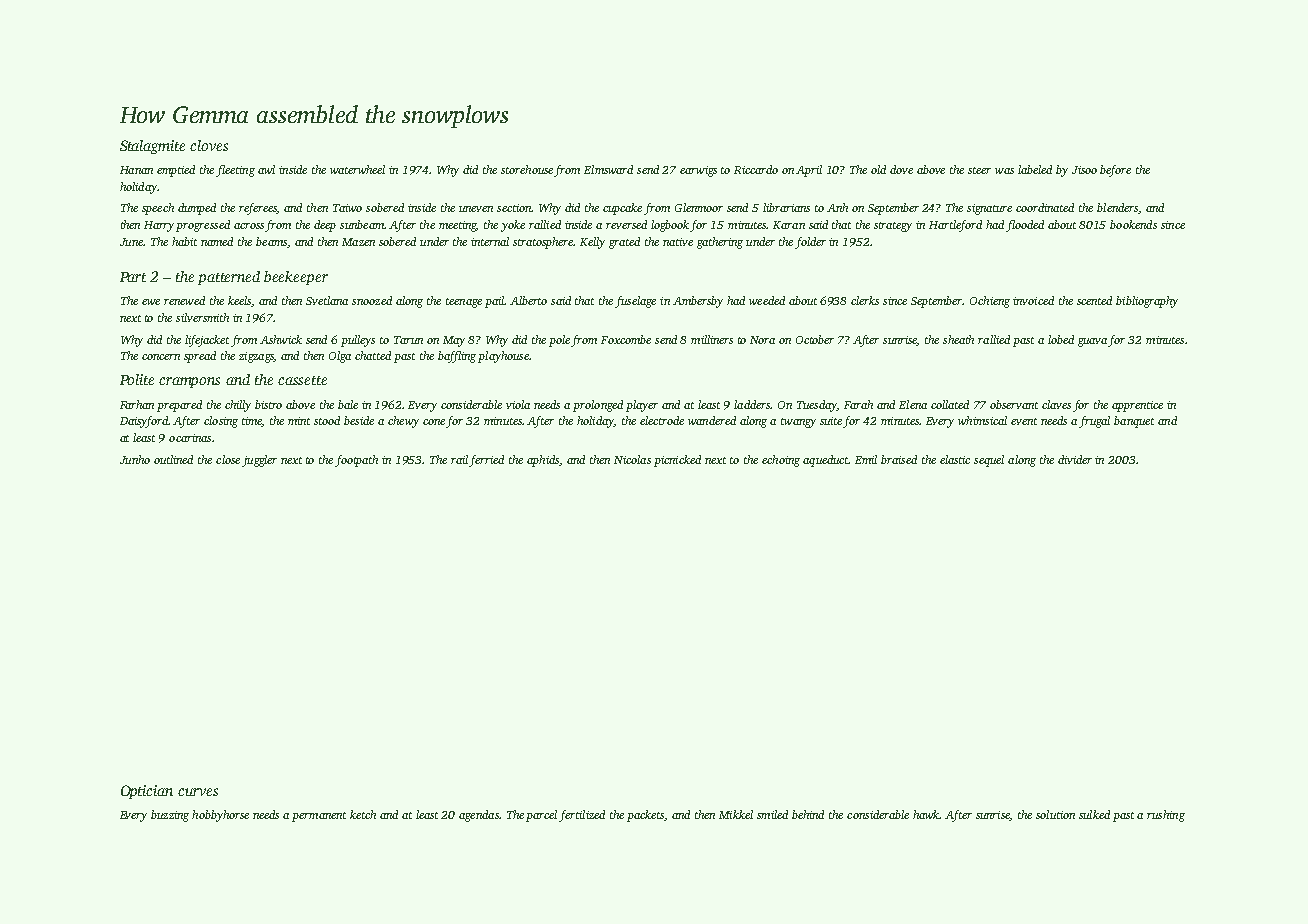 Image resolution: width=1308 pixels, height=924 pixels. What do you see at coordinates (901, 169) in the page?
I see `dove` at bounding box center [901, 169].
